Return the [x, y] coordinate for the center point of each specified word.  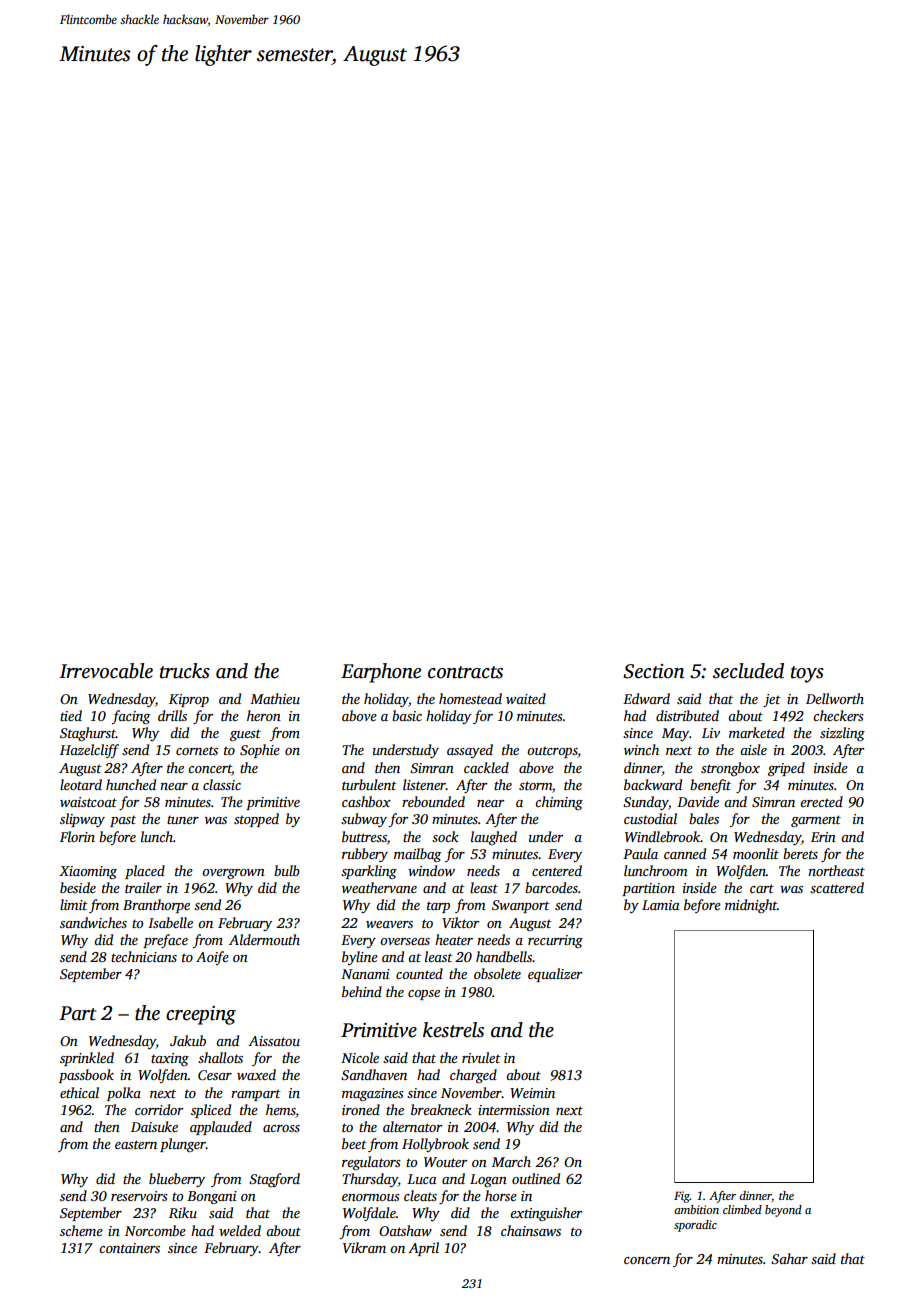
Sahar [789, 1258]
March [511, 1161]
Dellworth [835, 698]
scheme [81, 1230]
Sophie [260, 751]
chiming [559, 803]
